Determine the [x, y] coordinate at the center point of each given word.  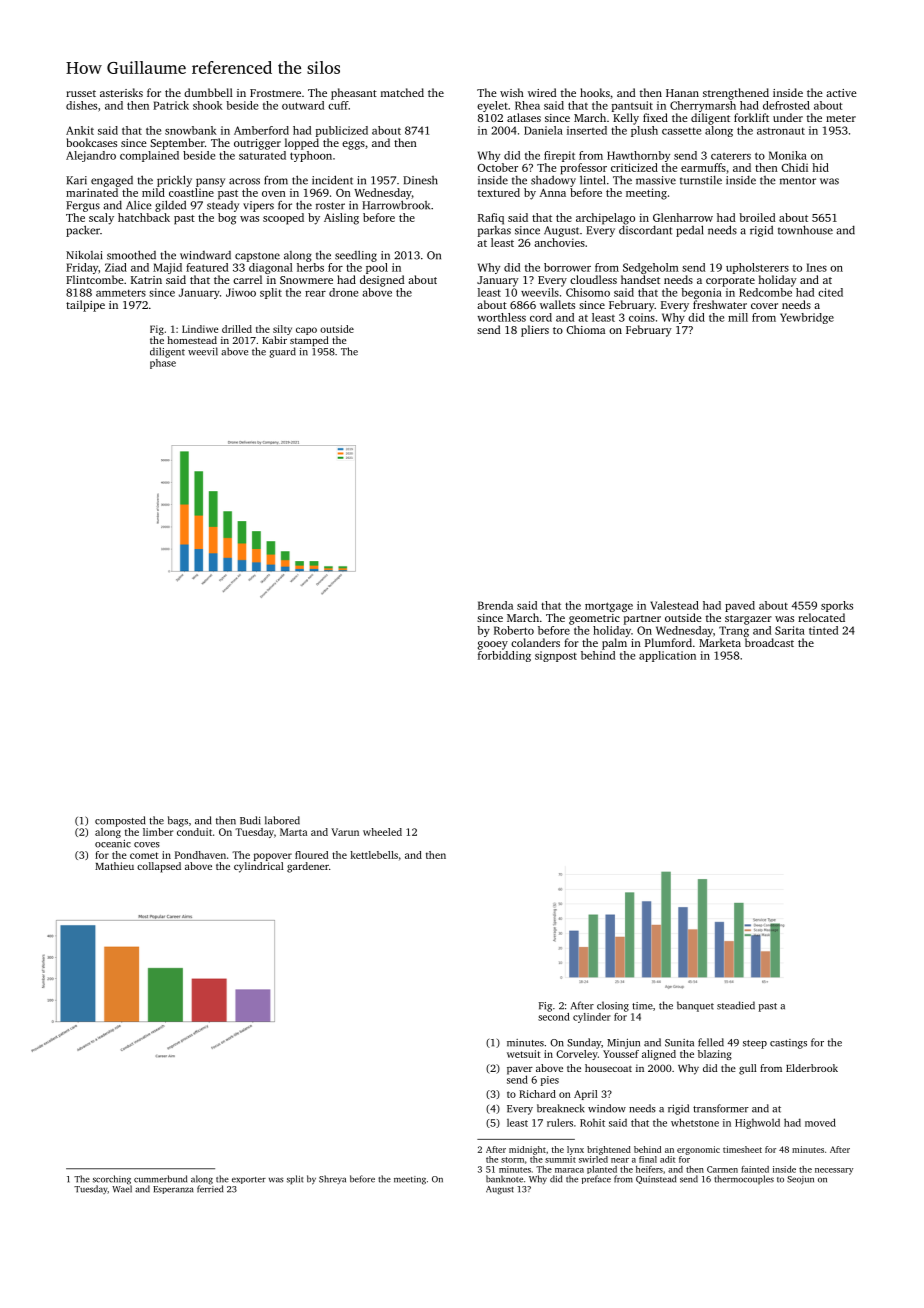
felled [711, 1042]
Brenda [495, 605]
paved [740, 606]
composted [120, 821]
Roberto [514, 630]
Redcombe [765, 292]
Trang [734, 631]
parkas [494, 231]
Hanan [682, 93]
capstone [257, 257]
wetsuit [523, 1054]
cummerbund [160, 1179]
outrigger [257, 144]
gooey [493, 645]
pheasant [354, 94]
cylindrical [259, 867]
